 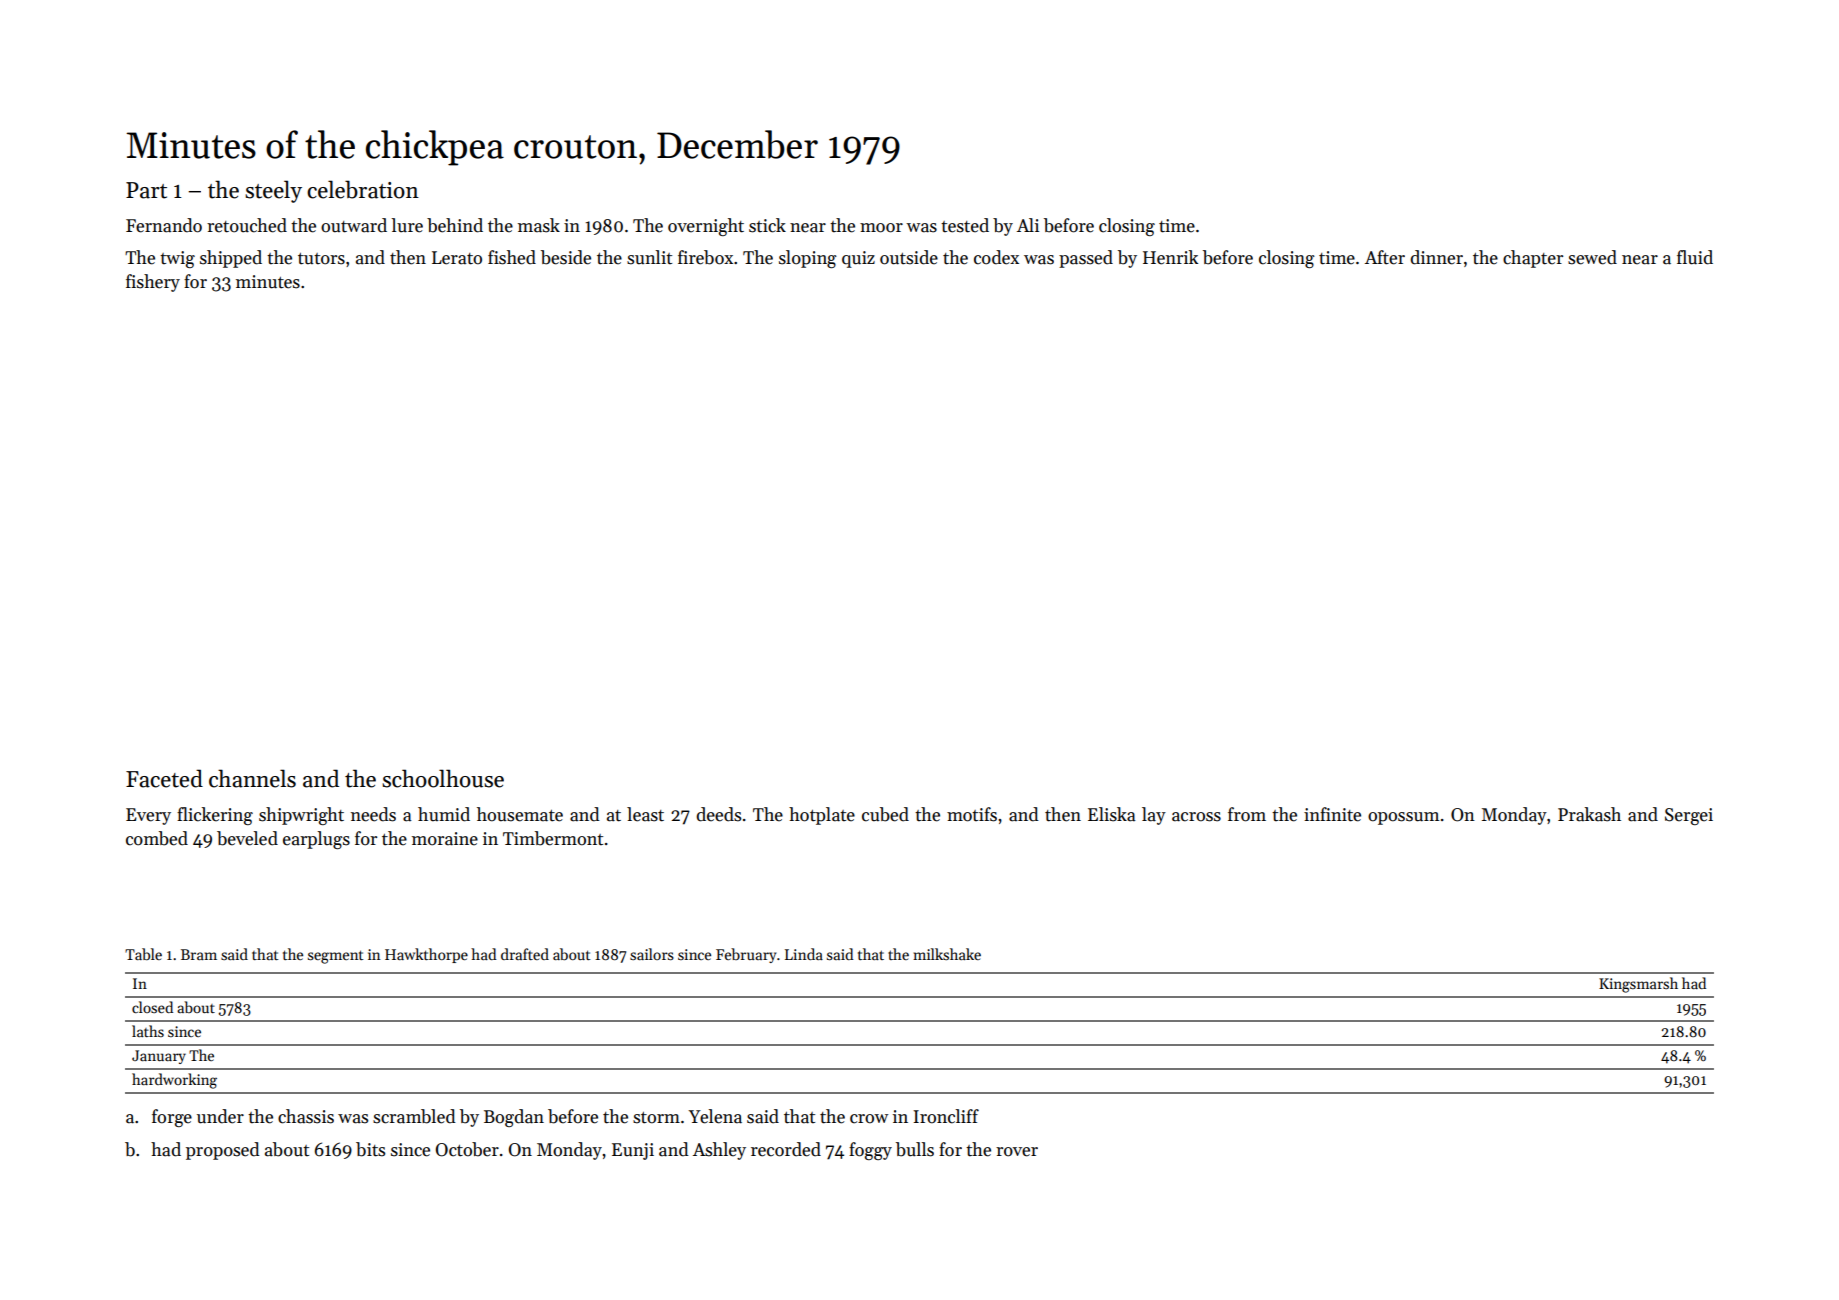 What do you see at coordinates (718, 814) in the screenshot?
I see `deeds` at bounding box center [718, 814].
